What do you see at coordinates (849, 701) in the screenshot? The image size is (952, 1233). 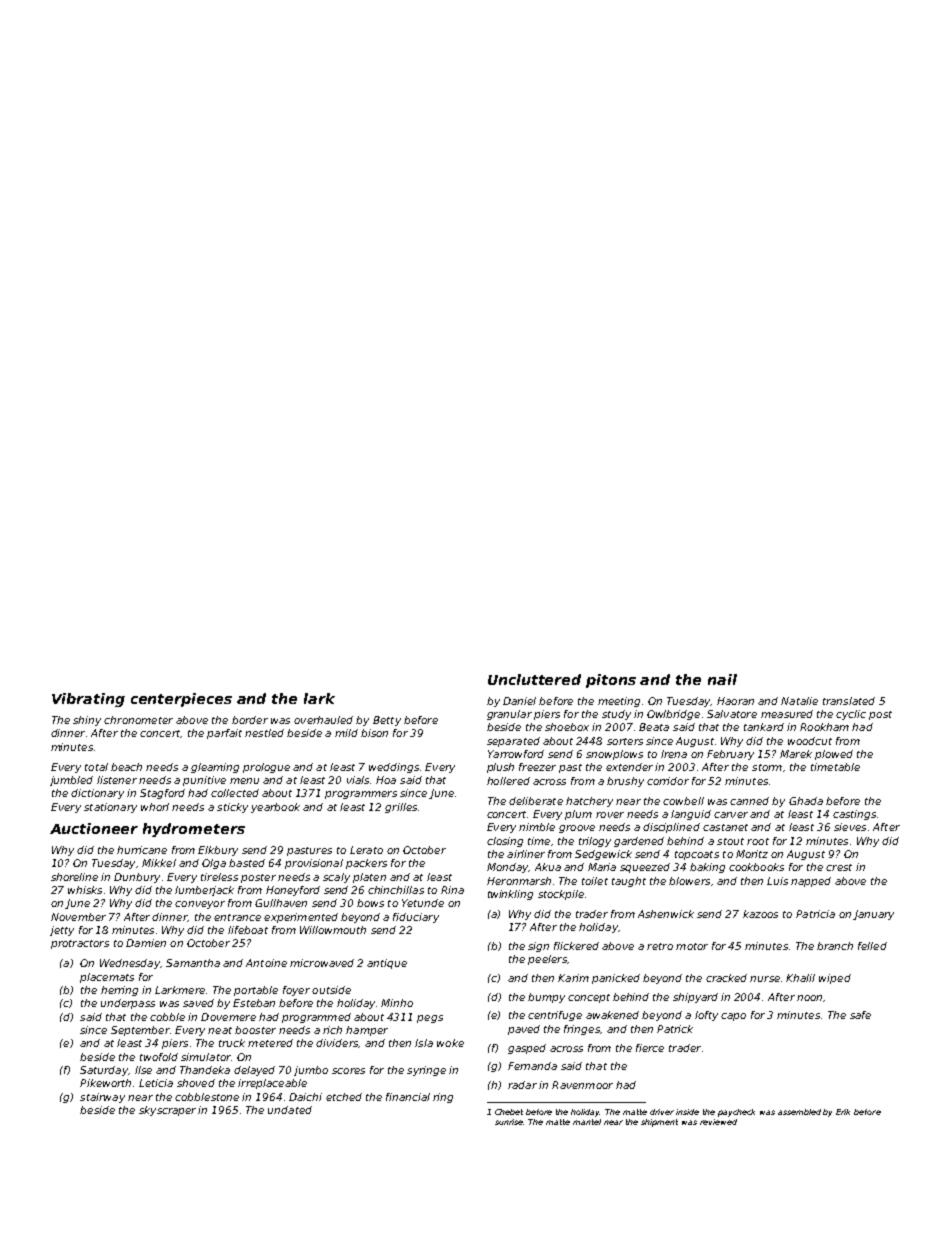 I see `translated` at bounding box center [849, 701].
